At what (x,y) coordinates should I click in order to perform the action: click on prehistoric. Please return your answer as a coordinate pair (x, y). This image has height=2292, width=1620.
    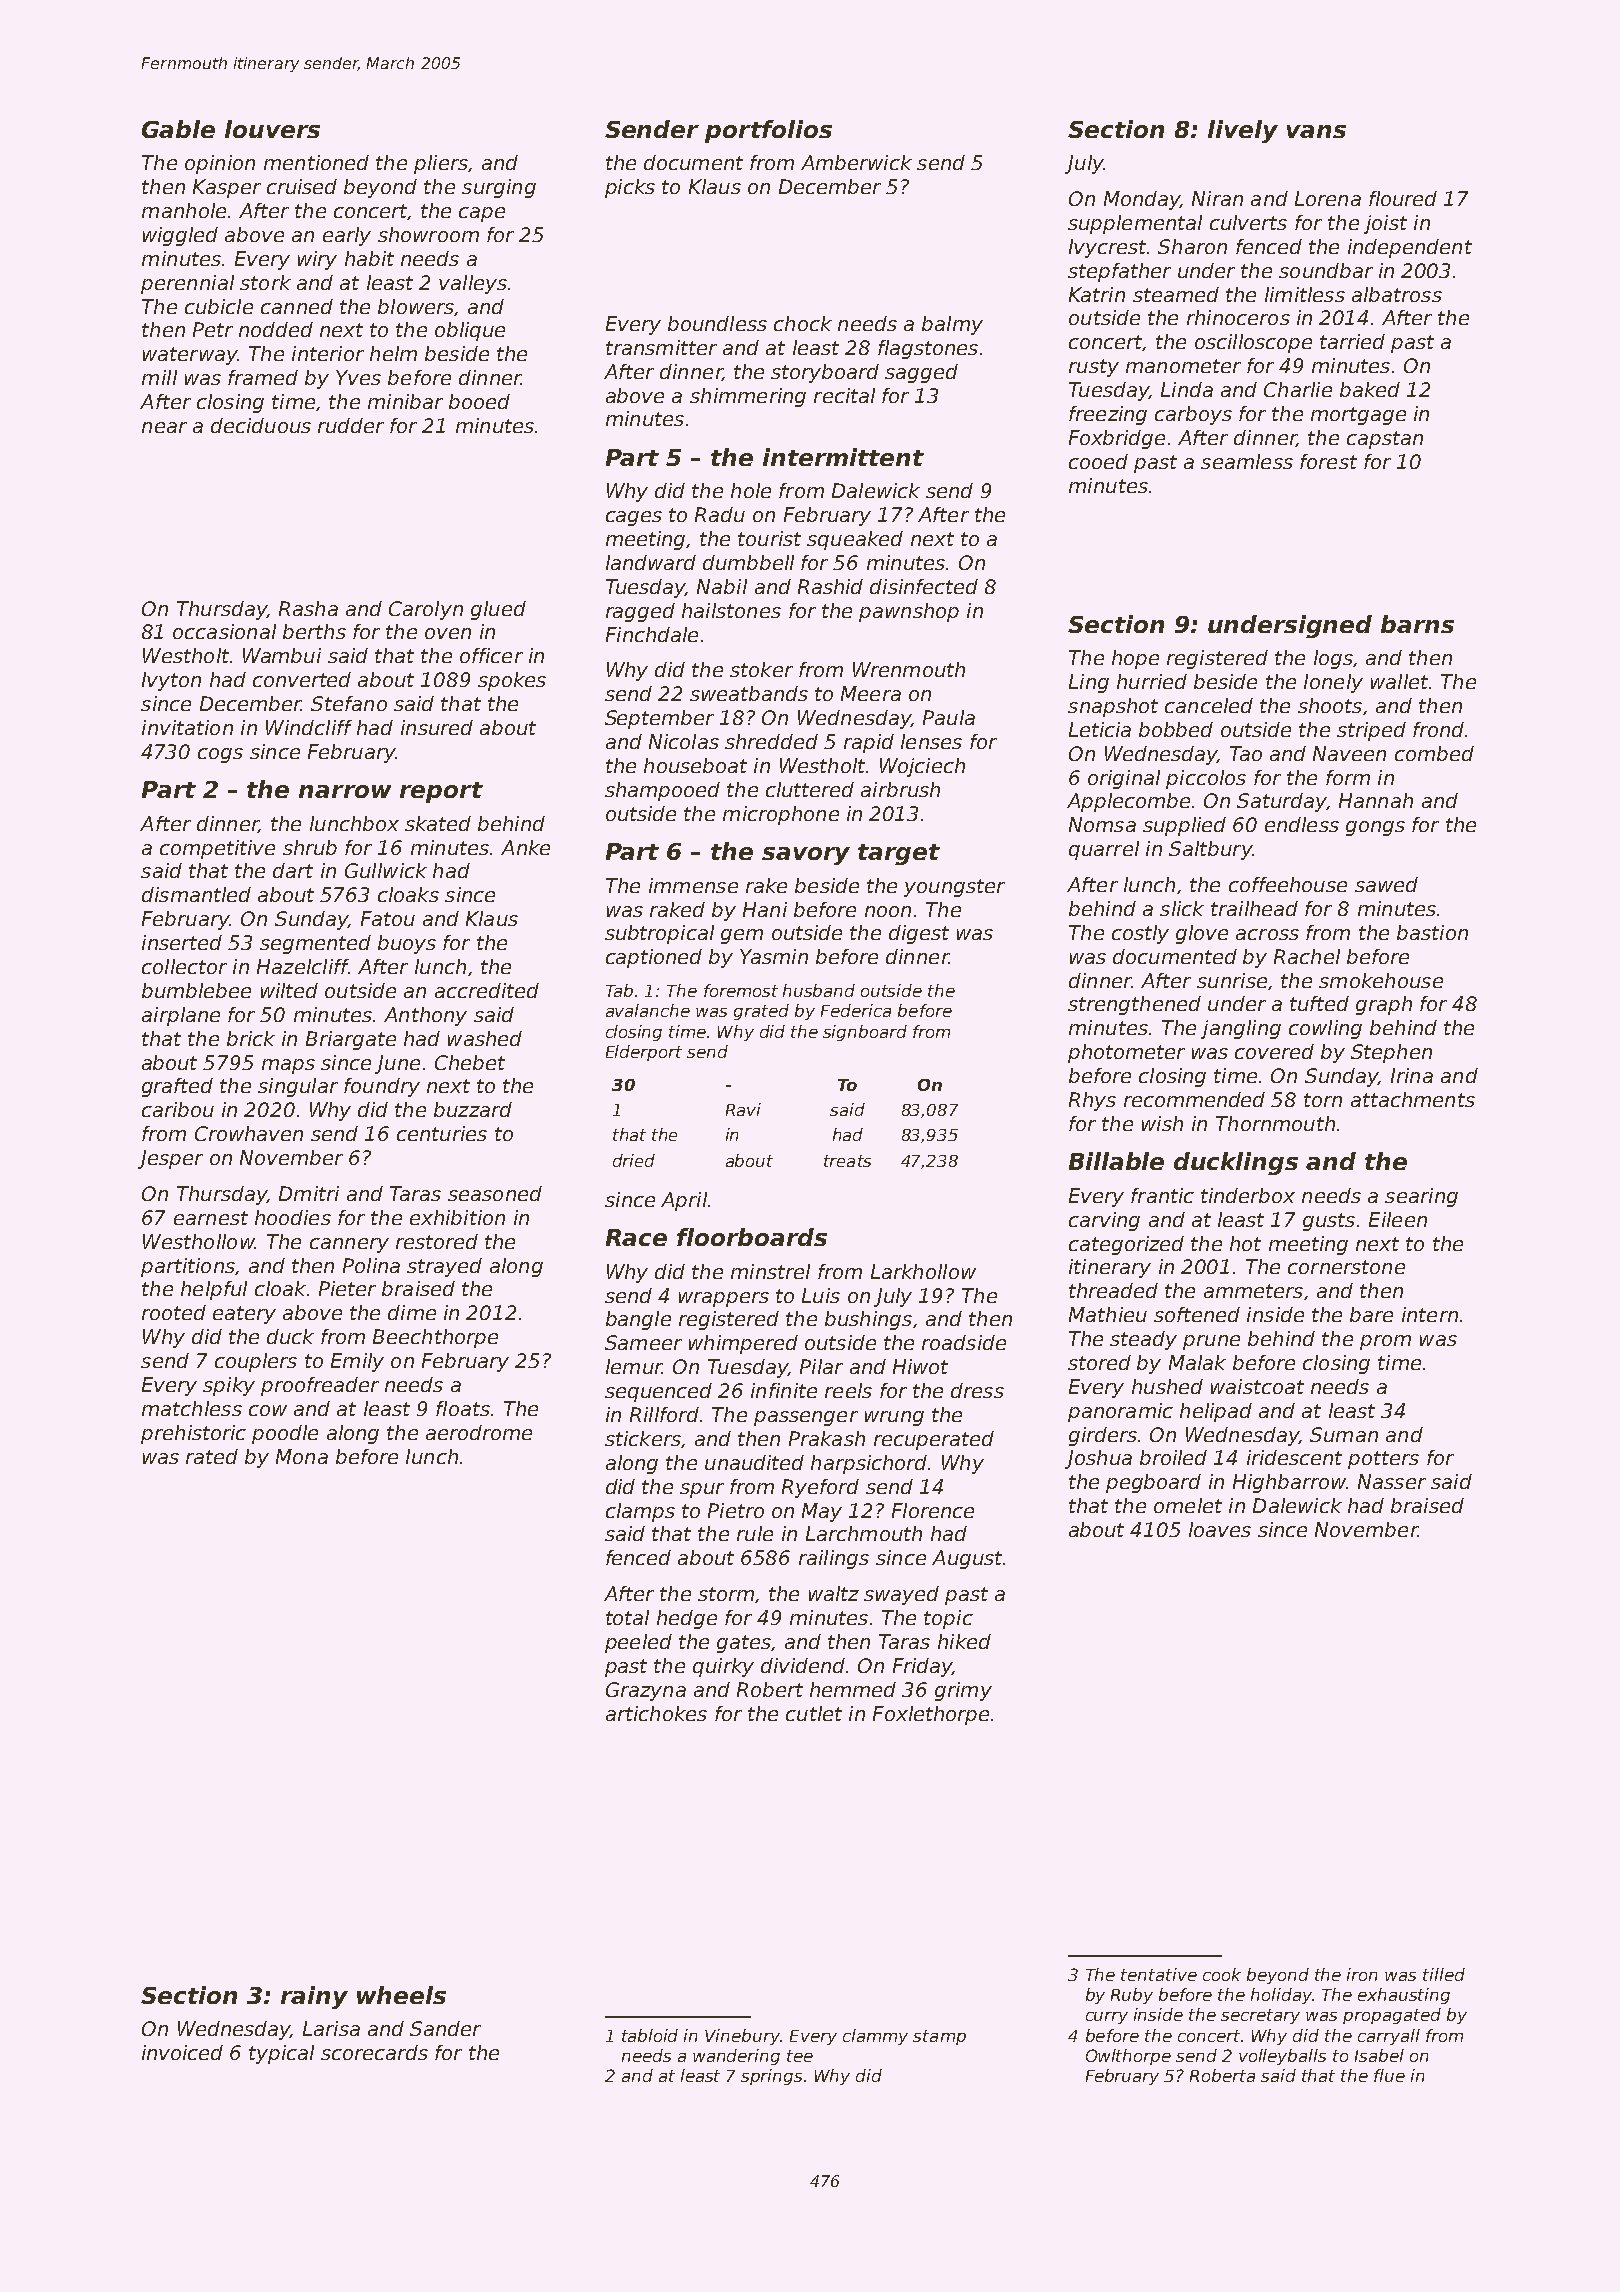
    Looking at the image, I should click on (193, 1434).
